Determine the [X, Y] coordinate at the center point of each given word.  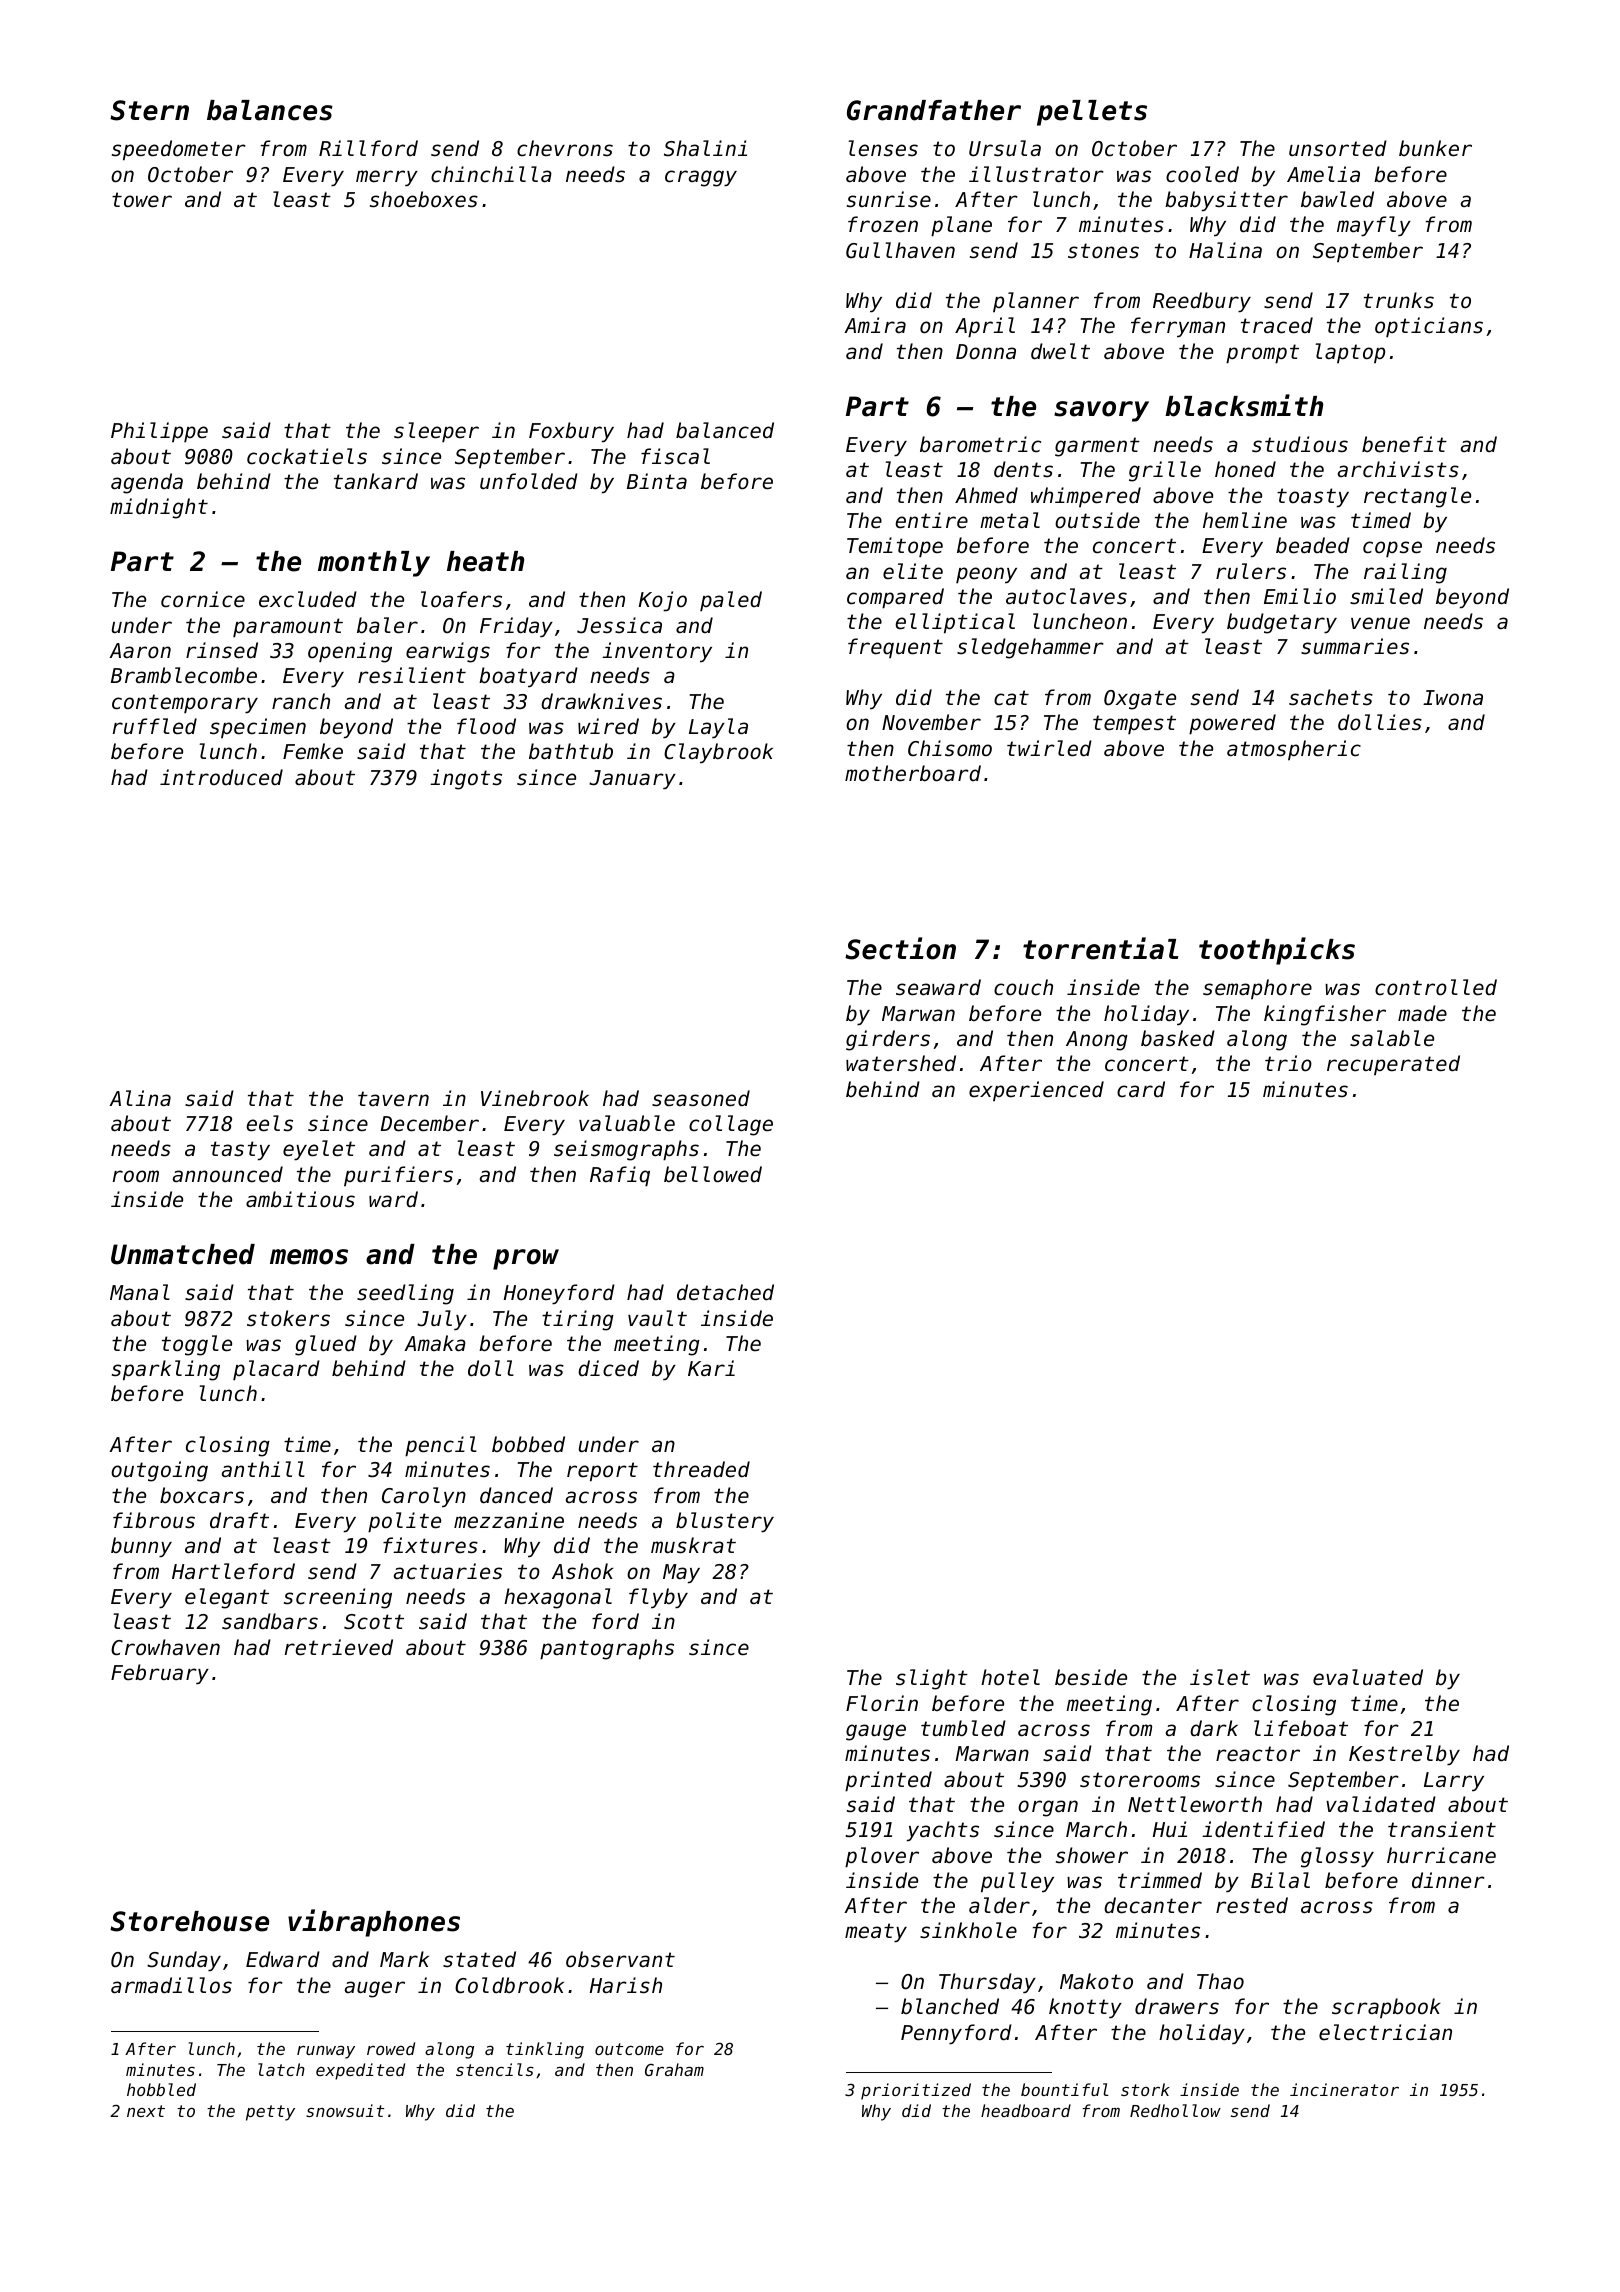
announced [228, 1174]
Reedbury [1202, 302]
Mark [404, 1959]
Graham [674, 2069]
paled [731, 601]
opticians [1429, 327]
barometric [980, 444]
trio [1288, 1063]
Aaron [140, 651]
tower [142, 200]
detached [725, 1292]
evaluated [1368, 1677]
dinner [1448, 1880]
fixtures [430, 1545]
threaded [701, 1469]
